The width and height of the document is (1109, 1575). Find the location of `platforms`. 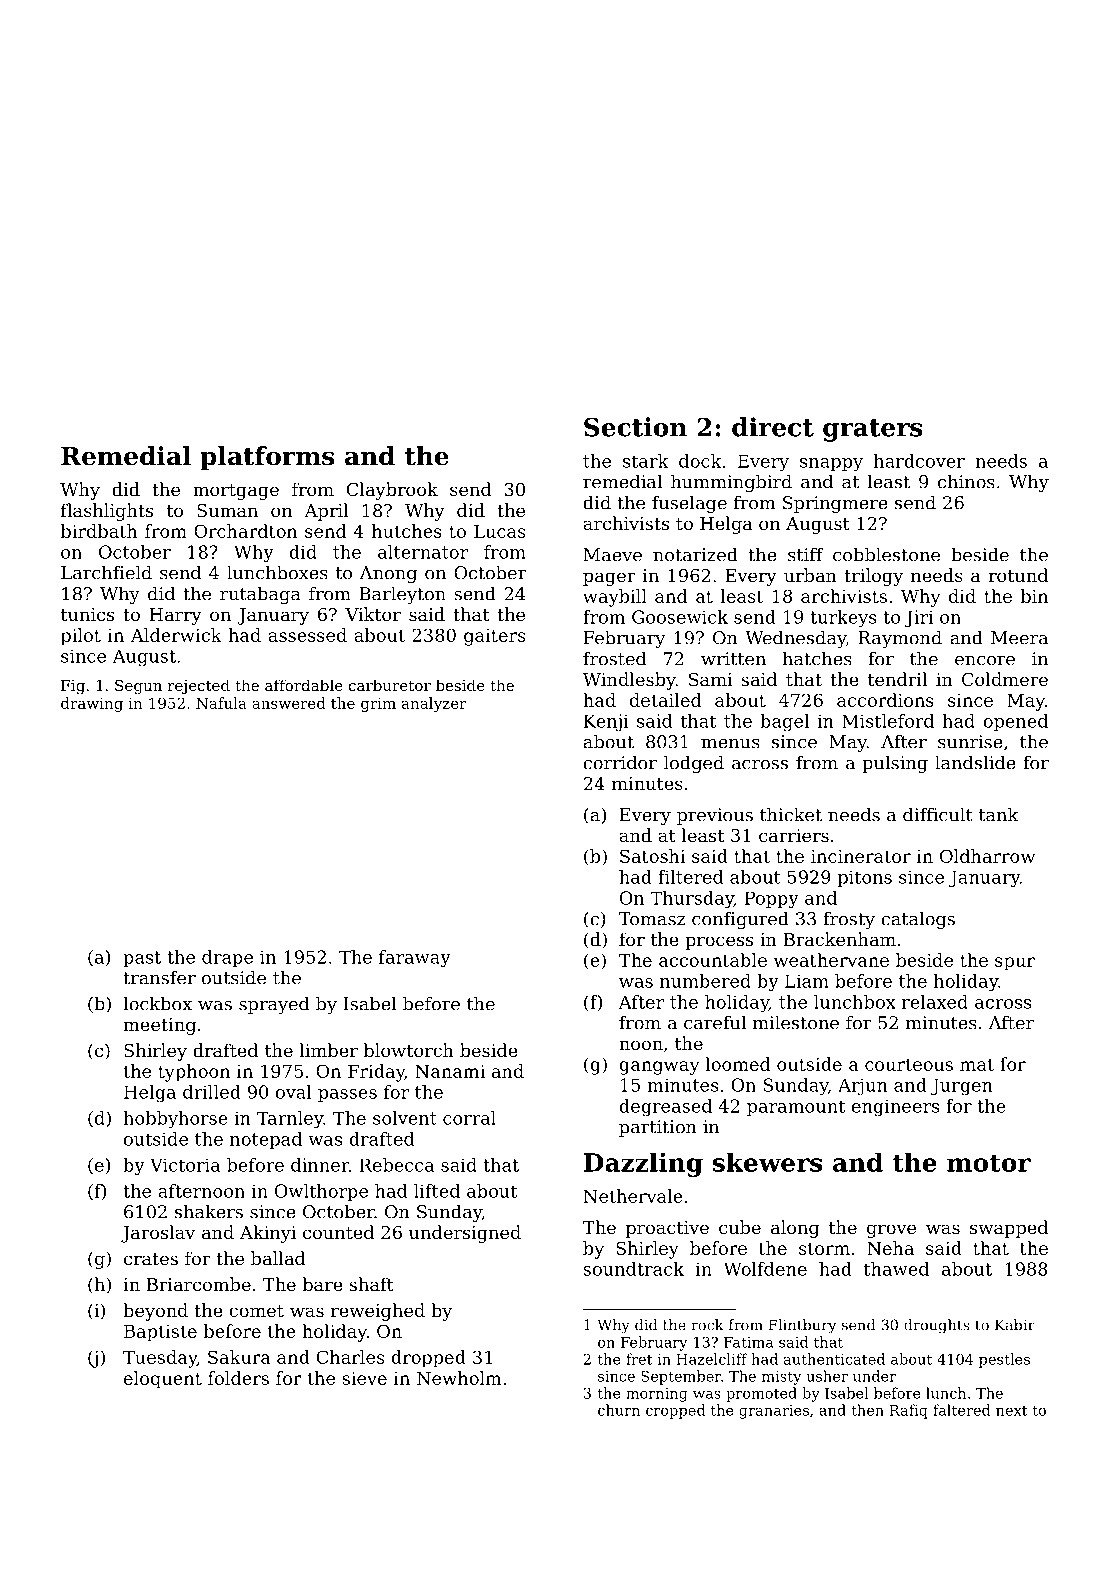

platforms is located at coordinates (267, 458).
